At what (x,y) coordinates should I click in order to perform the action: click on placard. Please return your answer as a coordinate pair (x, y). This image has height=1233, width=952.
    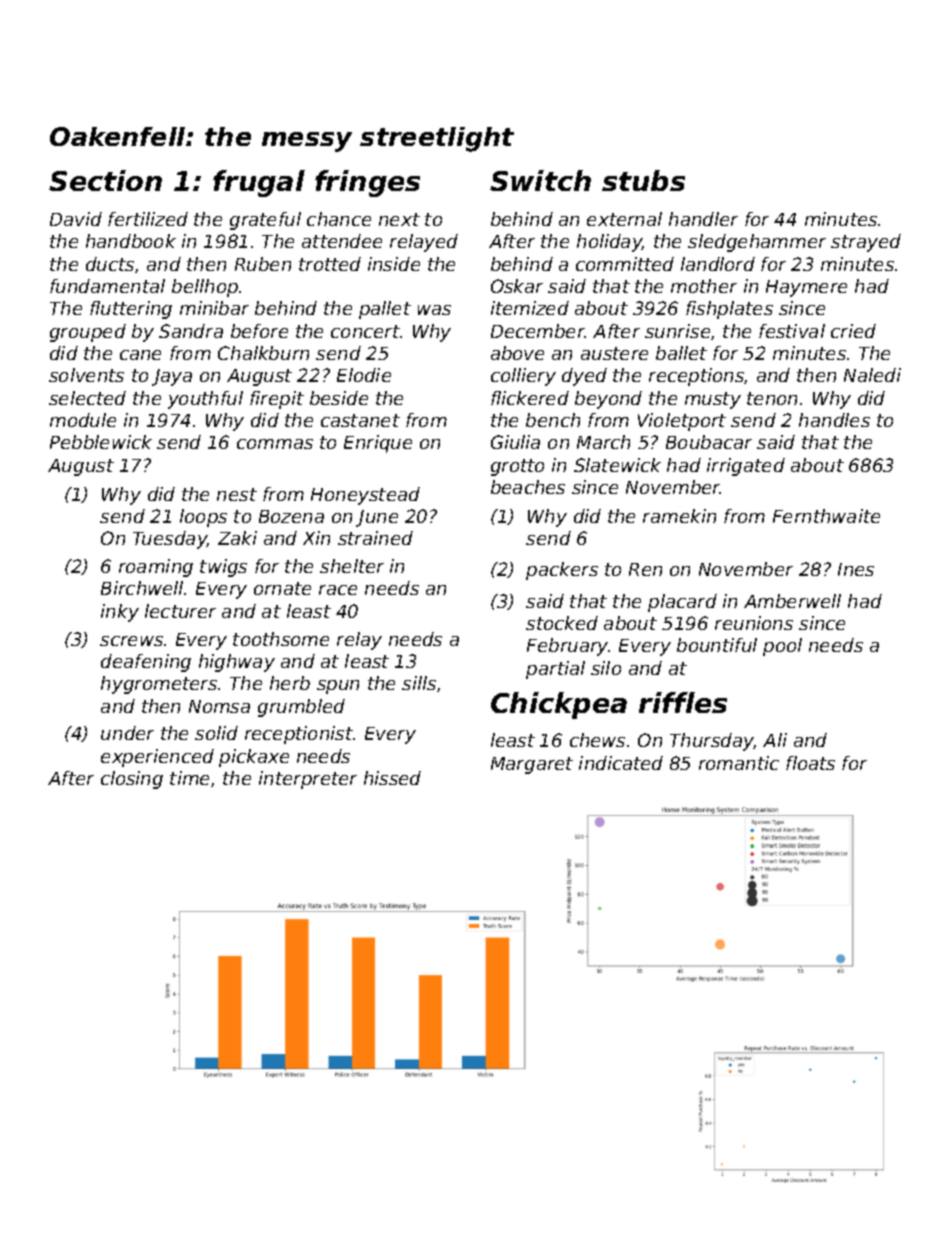
    Looking at the image, I should click on (682, 603).
